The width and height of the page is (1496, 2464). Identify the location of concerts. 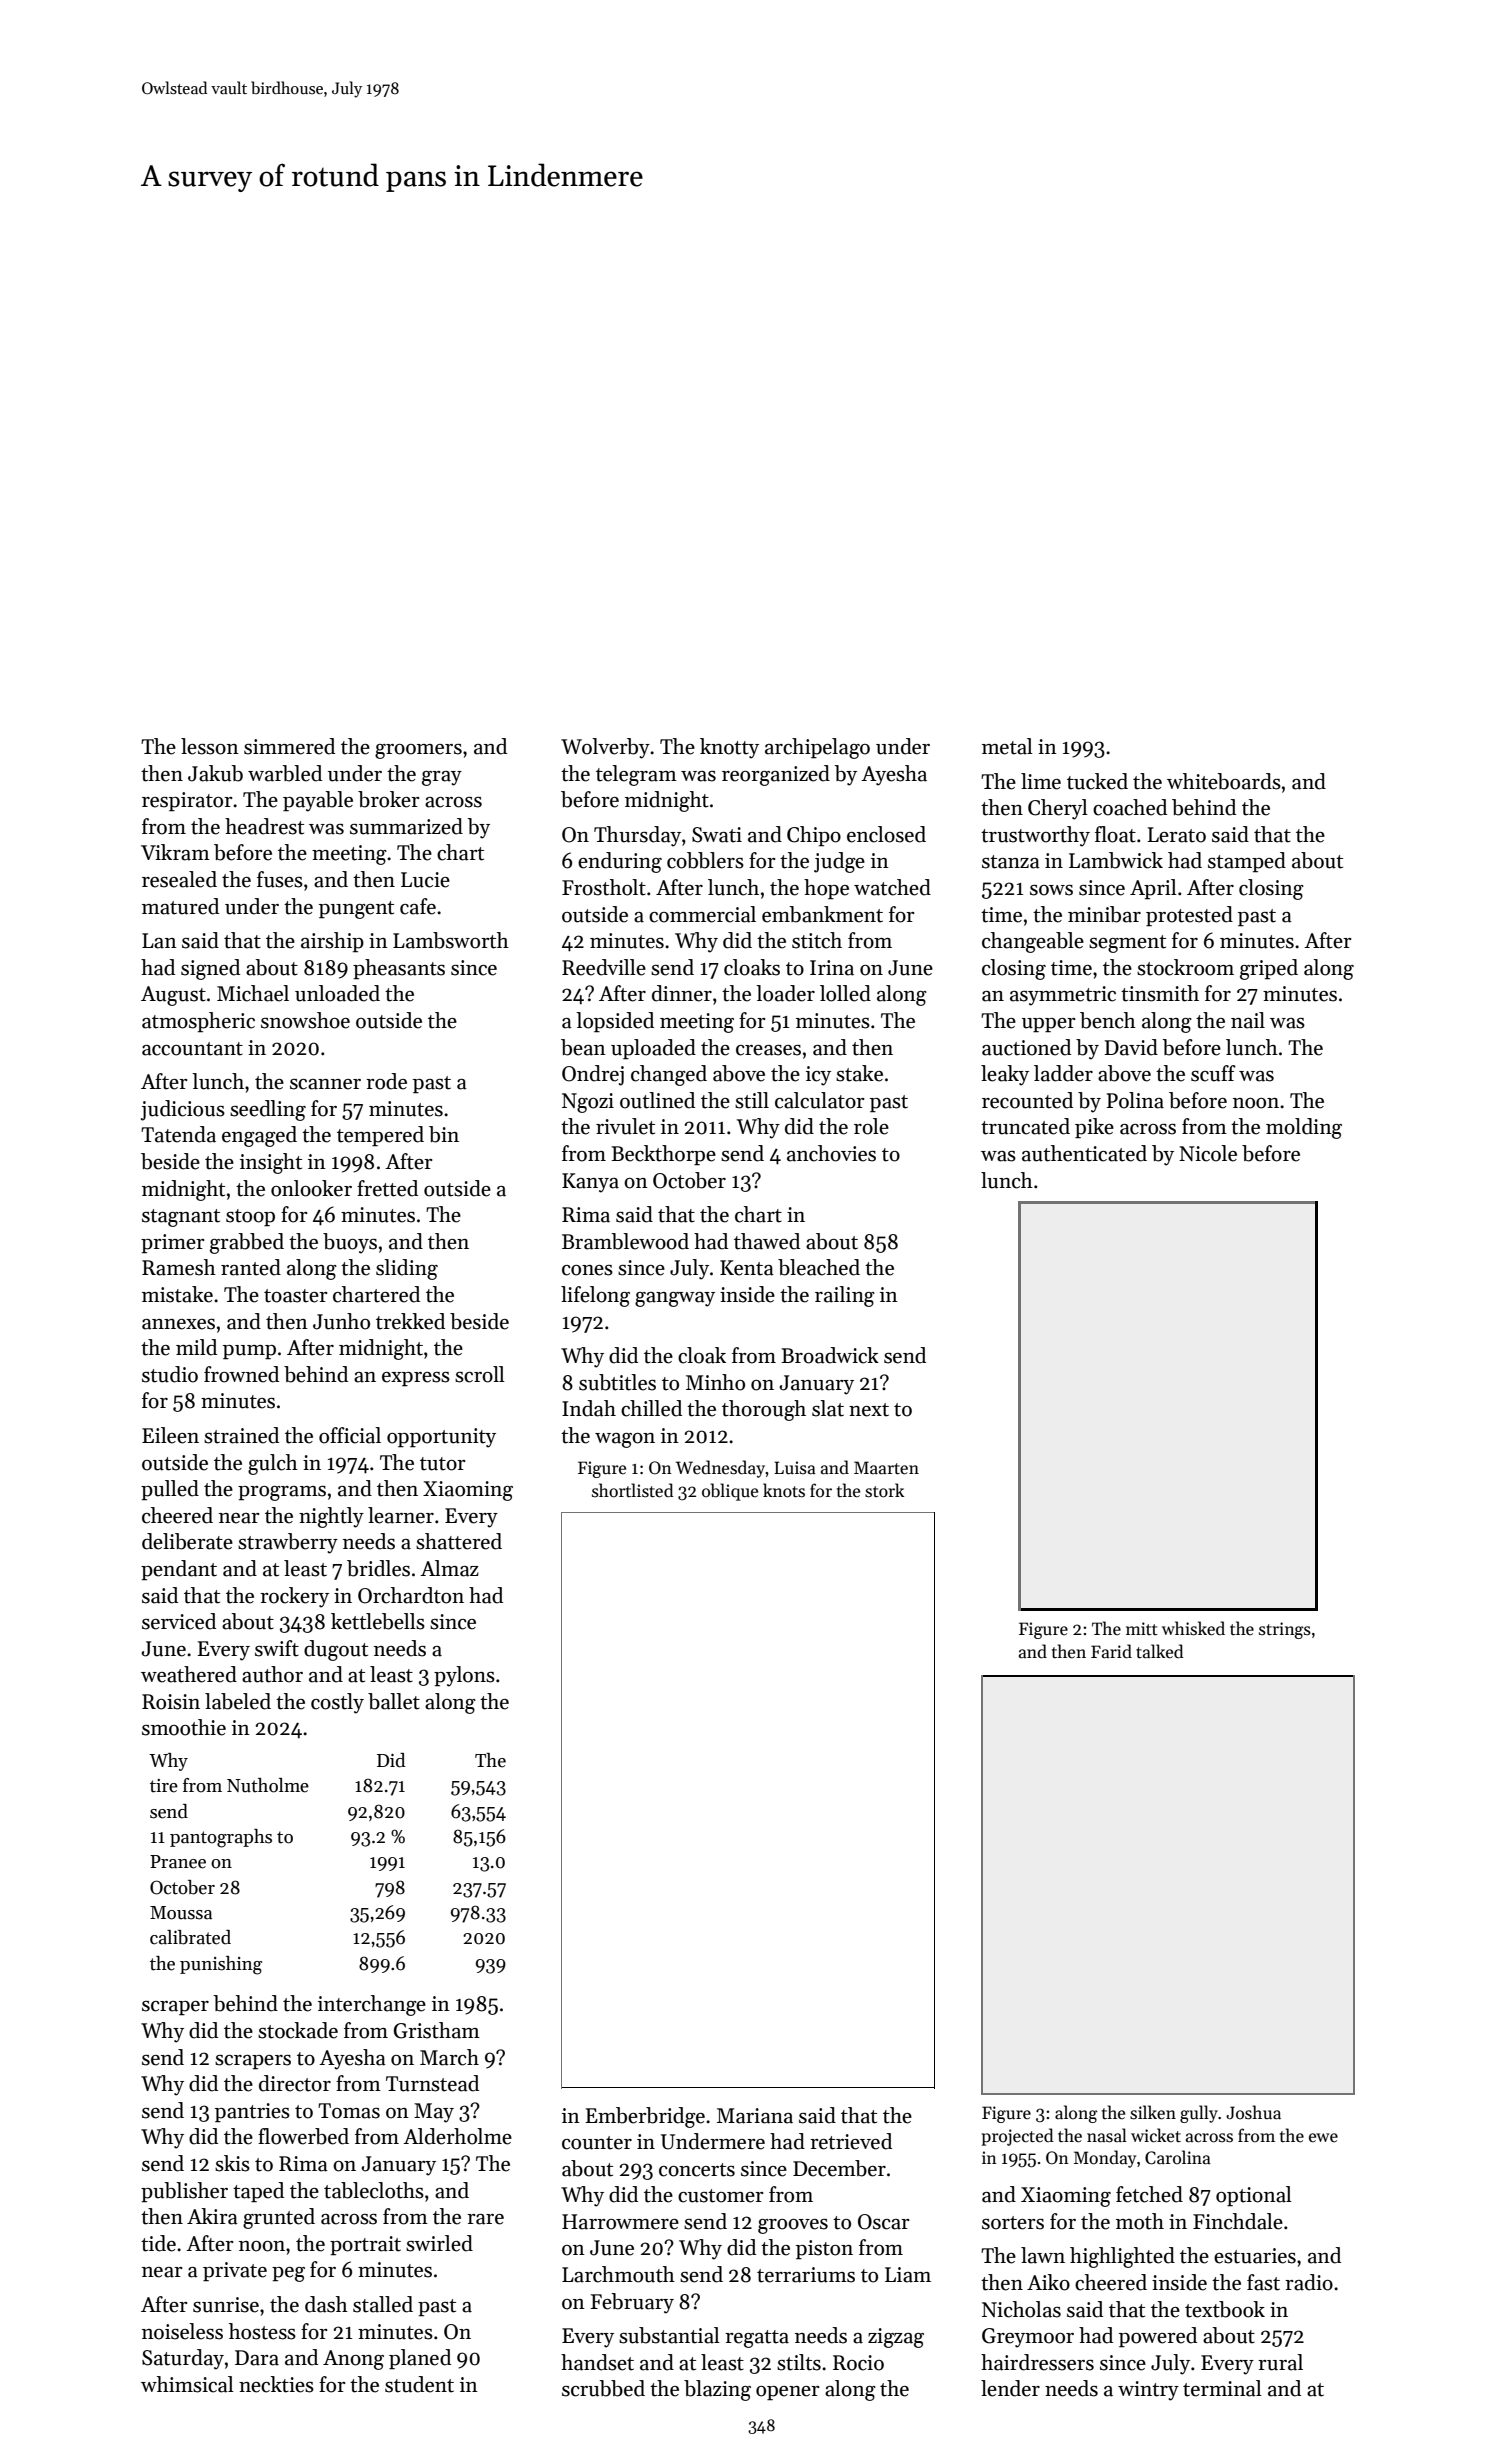
(697, 2170).
